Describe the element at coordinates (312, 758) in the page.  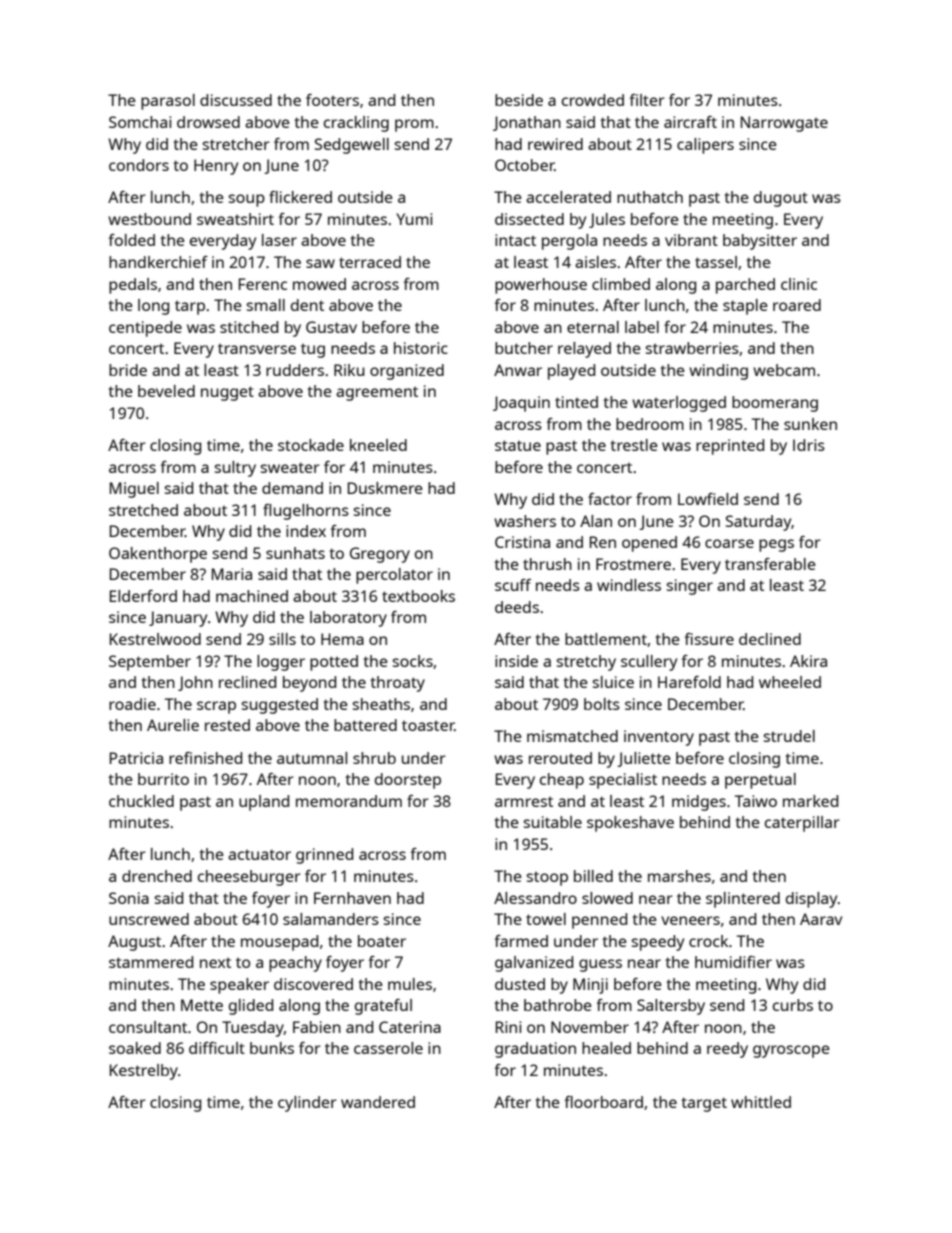
I see `autumnal` at that location.
